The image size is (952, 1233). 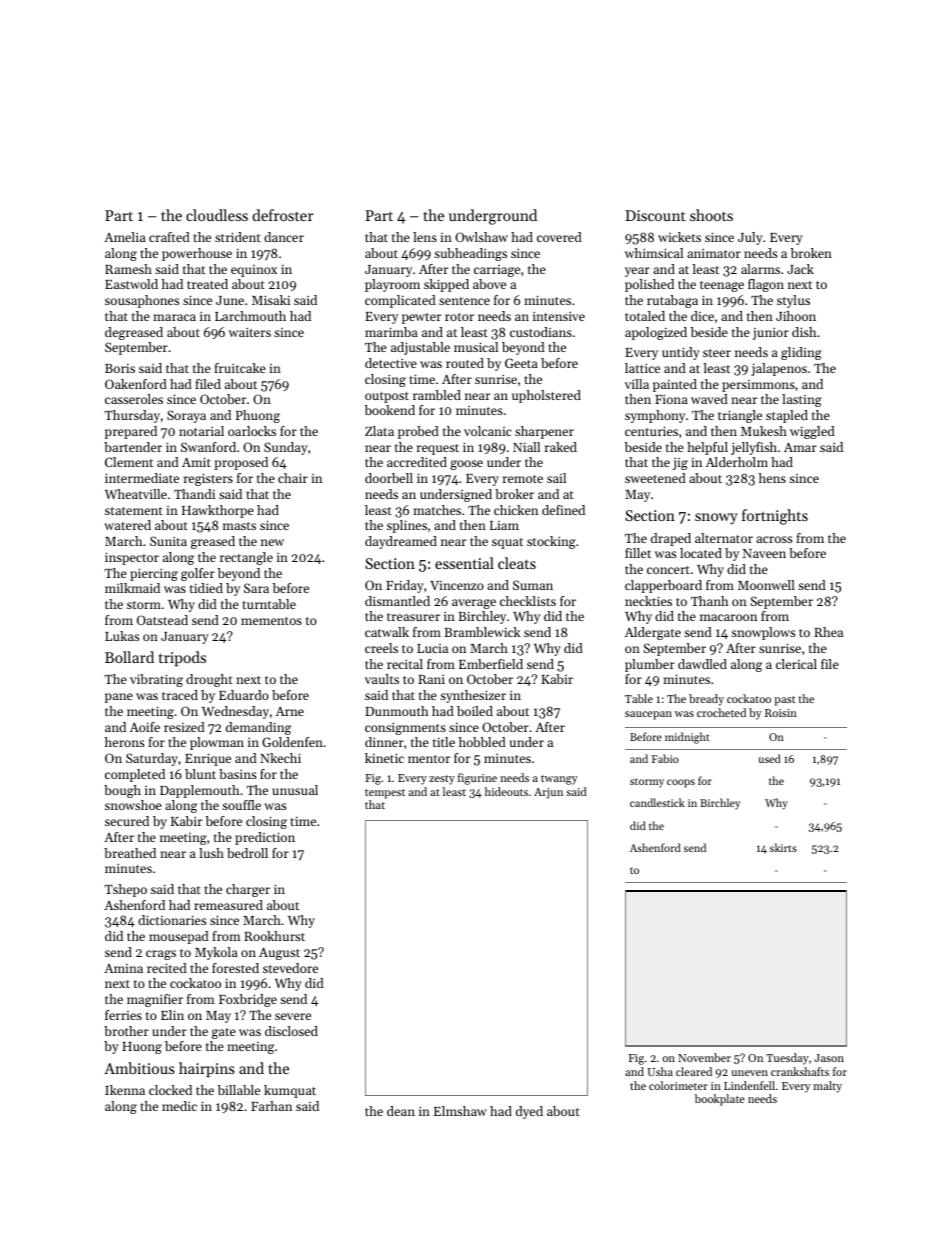 I want to click on stevedore, so click(x=290, y=968).
